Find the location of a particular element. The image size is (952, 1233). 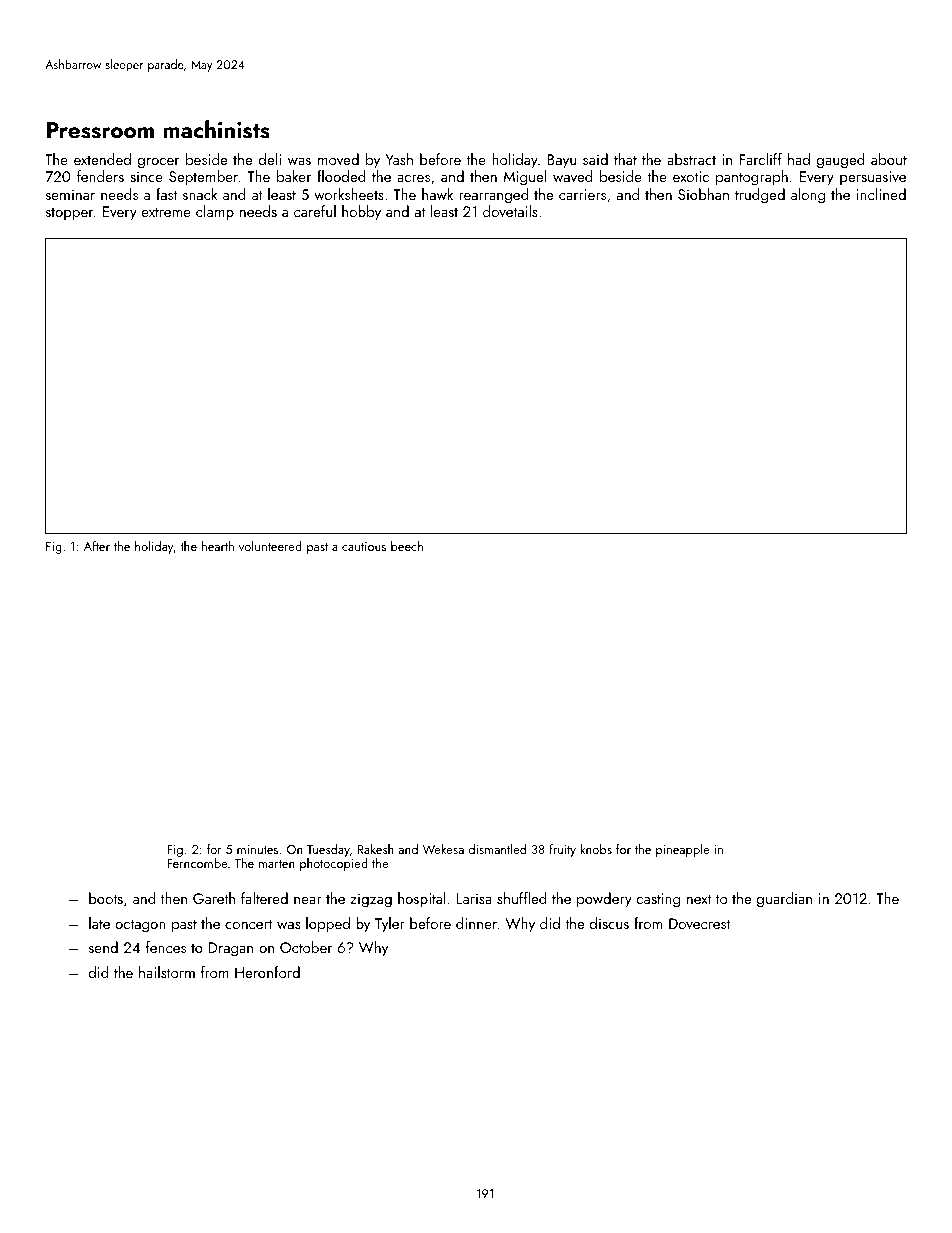

guardian is located at coordinates (784, 900).
